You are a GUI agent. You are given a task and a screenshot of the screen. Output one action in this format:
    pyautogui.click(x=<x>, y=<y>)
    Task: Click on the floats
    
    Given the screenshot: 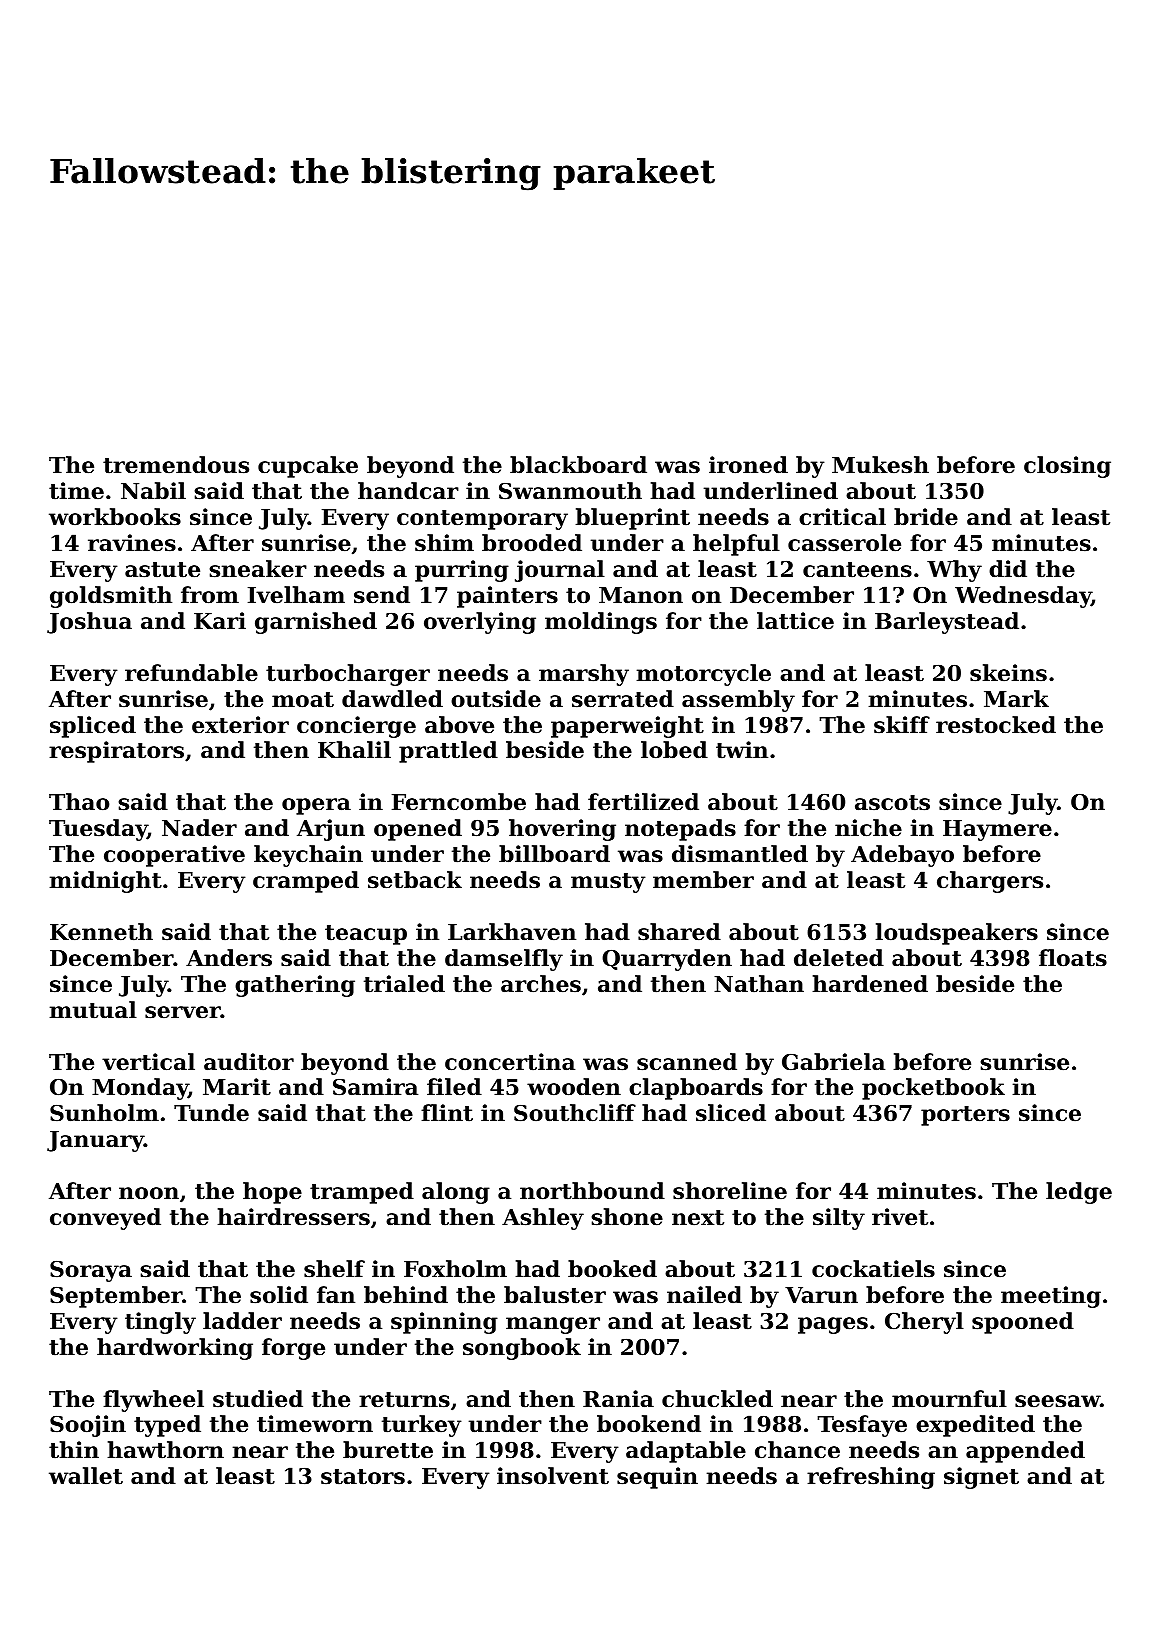 What is the action you would take?
    pyautogui.click(x=1073, y=958)
